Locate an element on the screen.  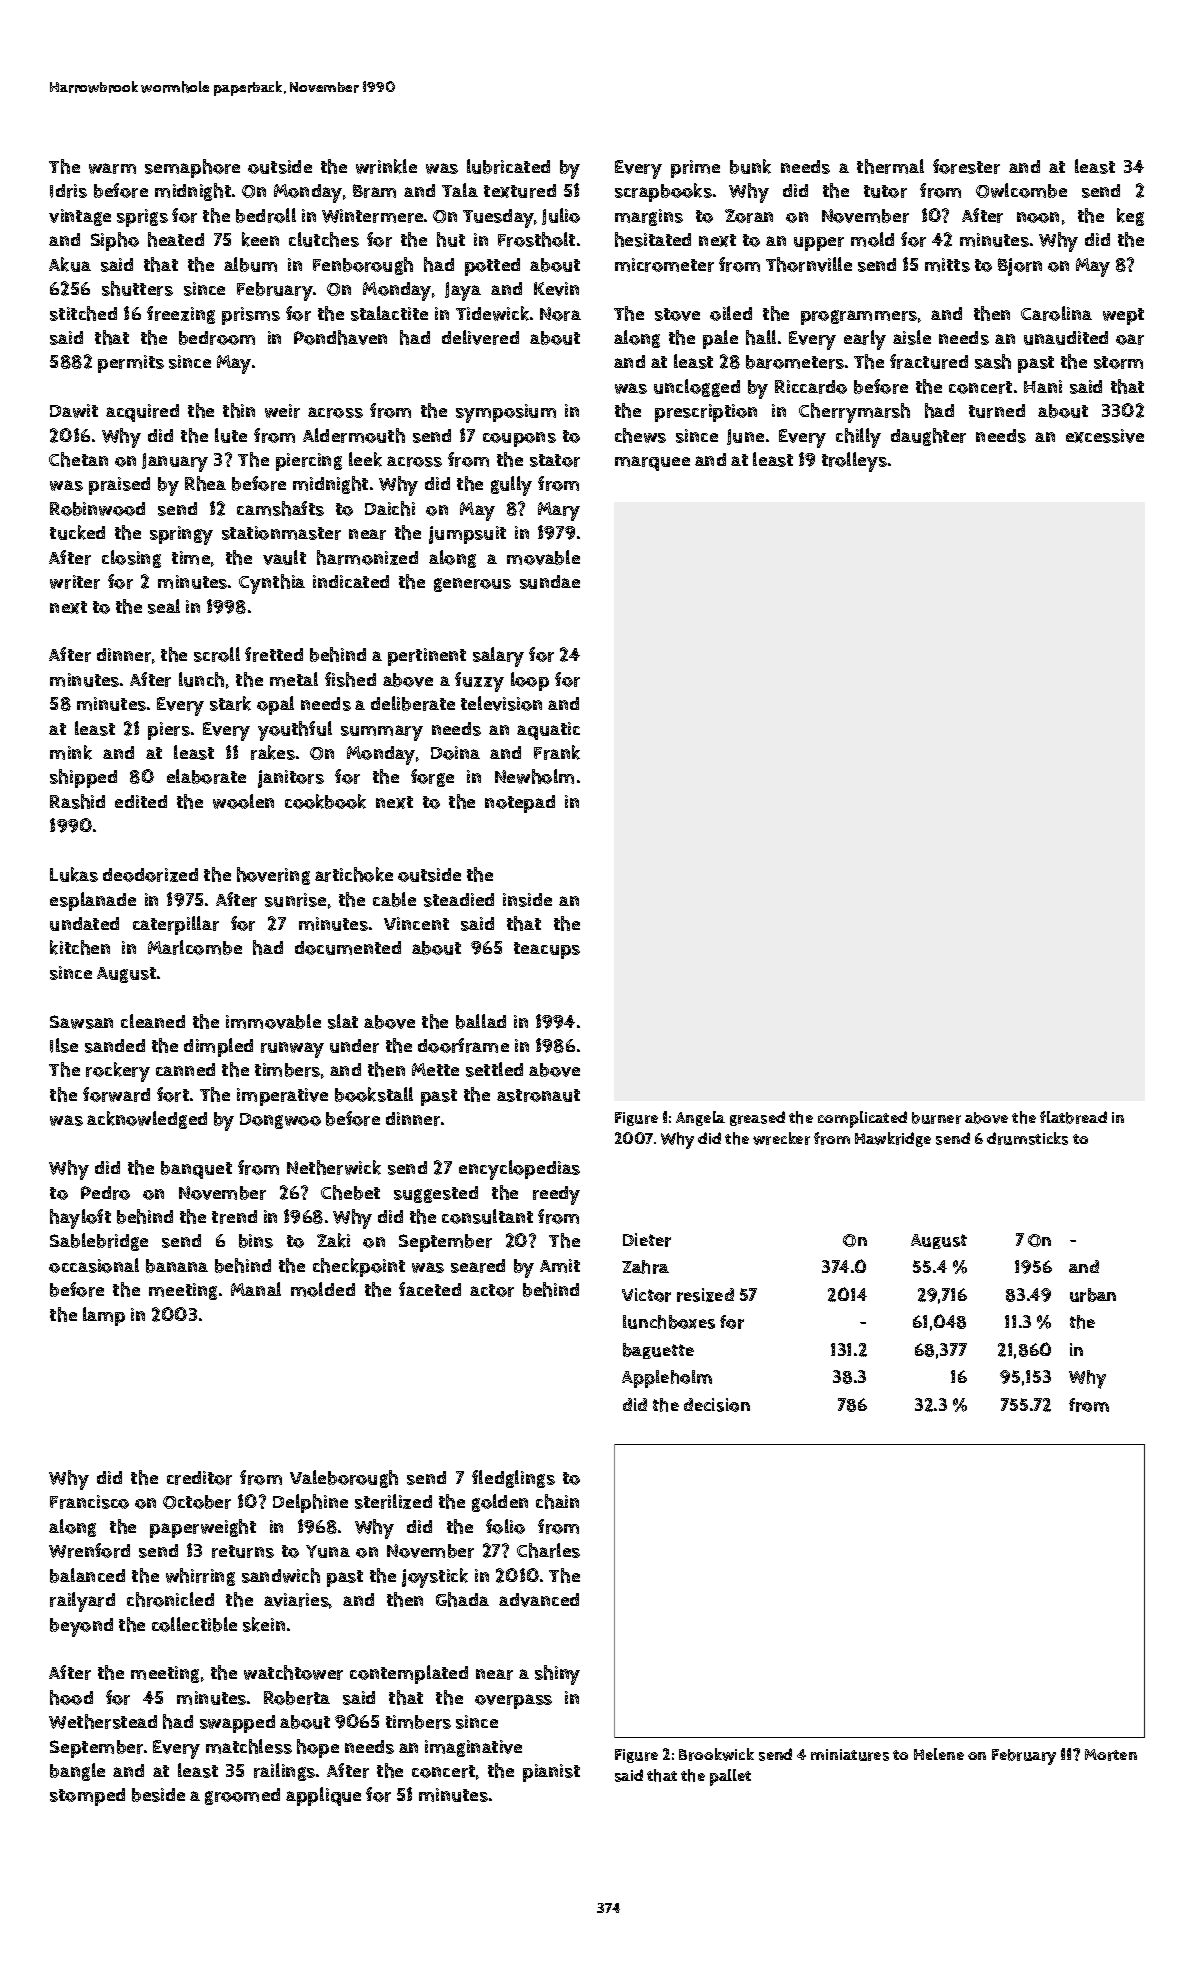
Frank is located at coordinates (557, 752).
